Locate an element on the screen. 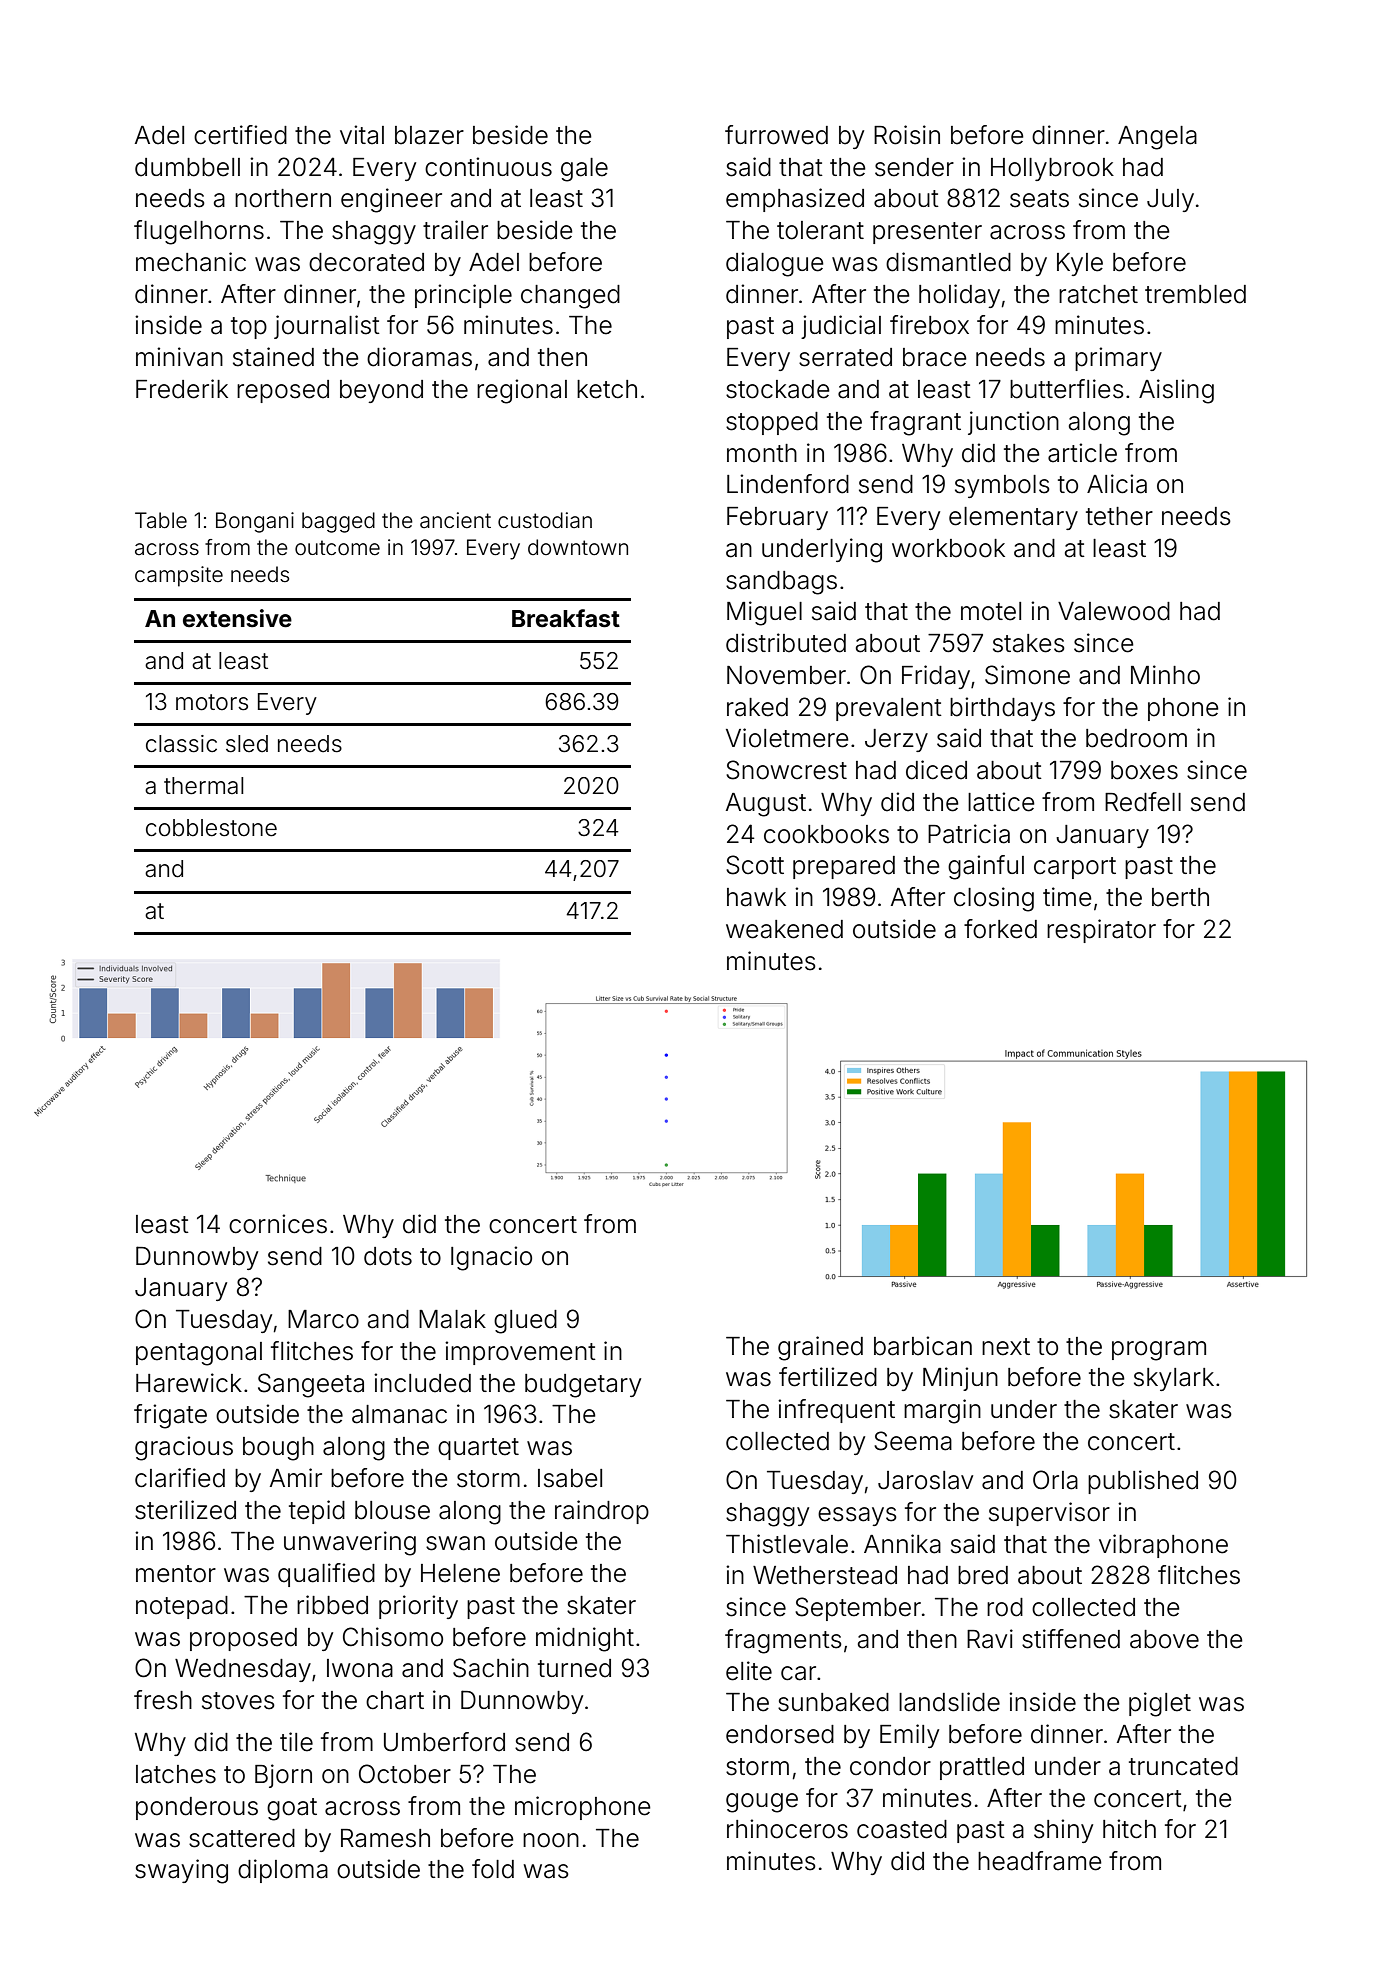  Roisin is located at coordinates (907, 135).
